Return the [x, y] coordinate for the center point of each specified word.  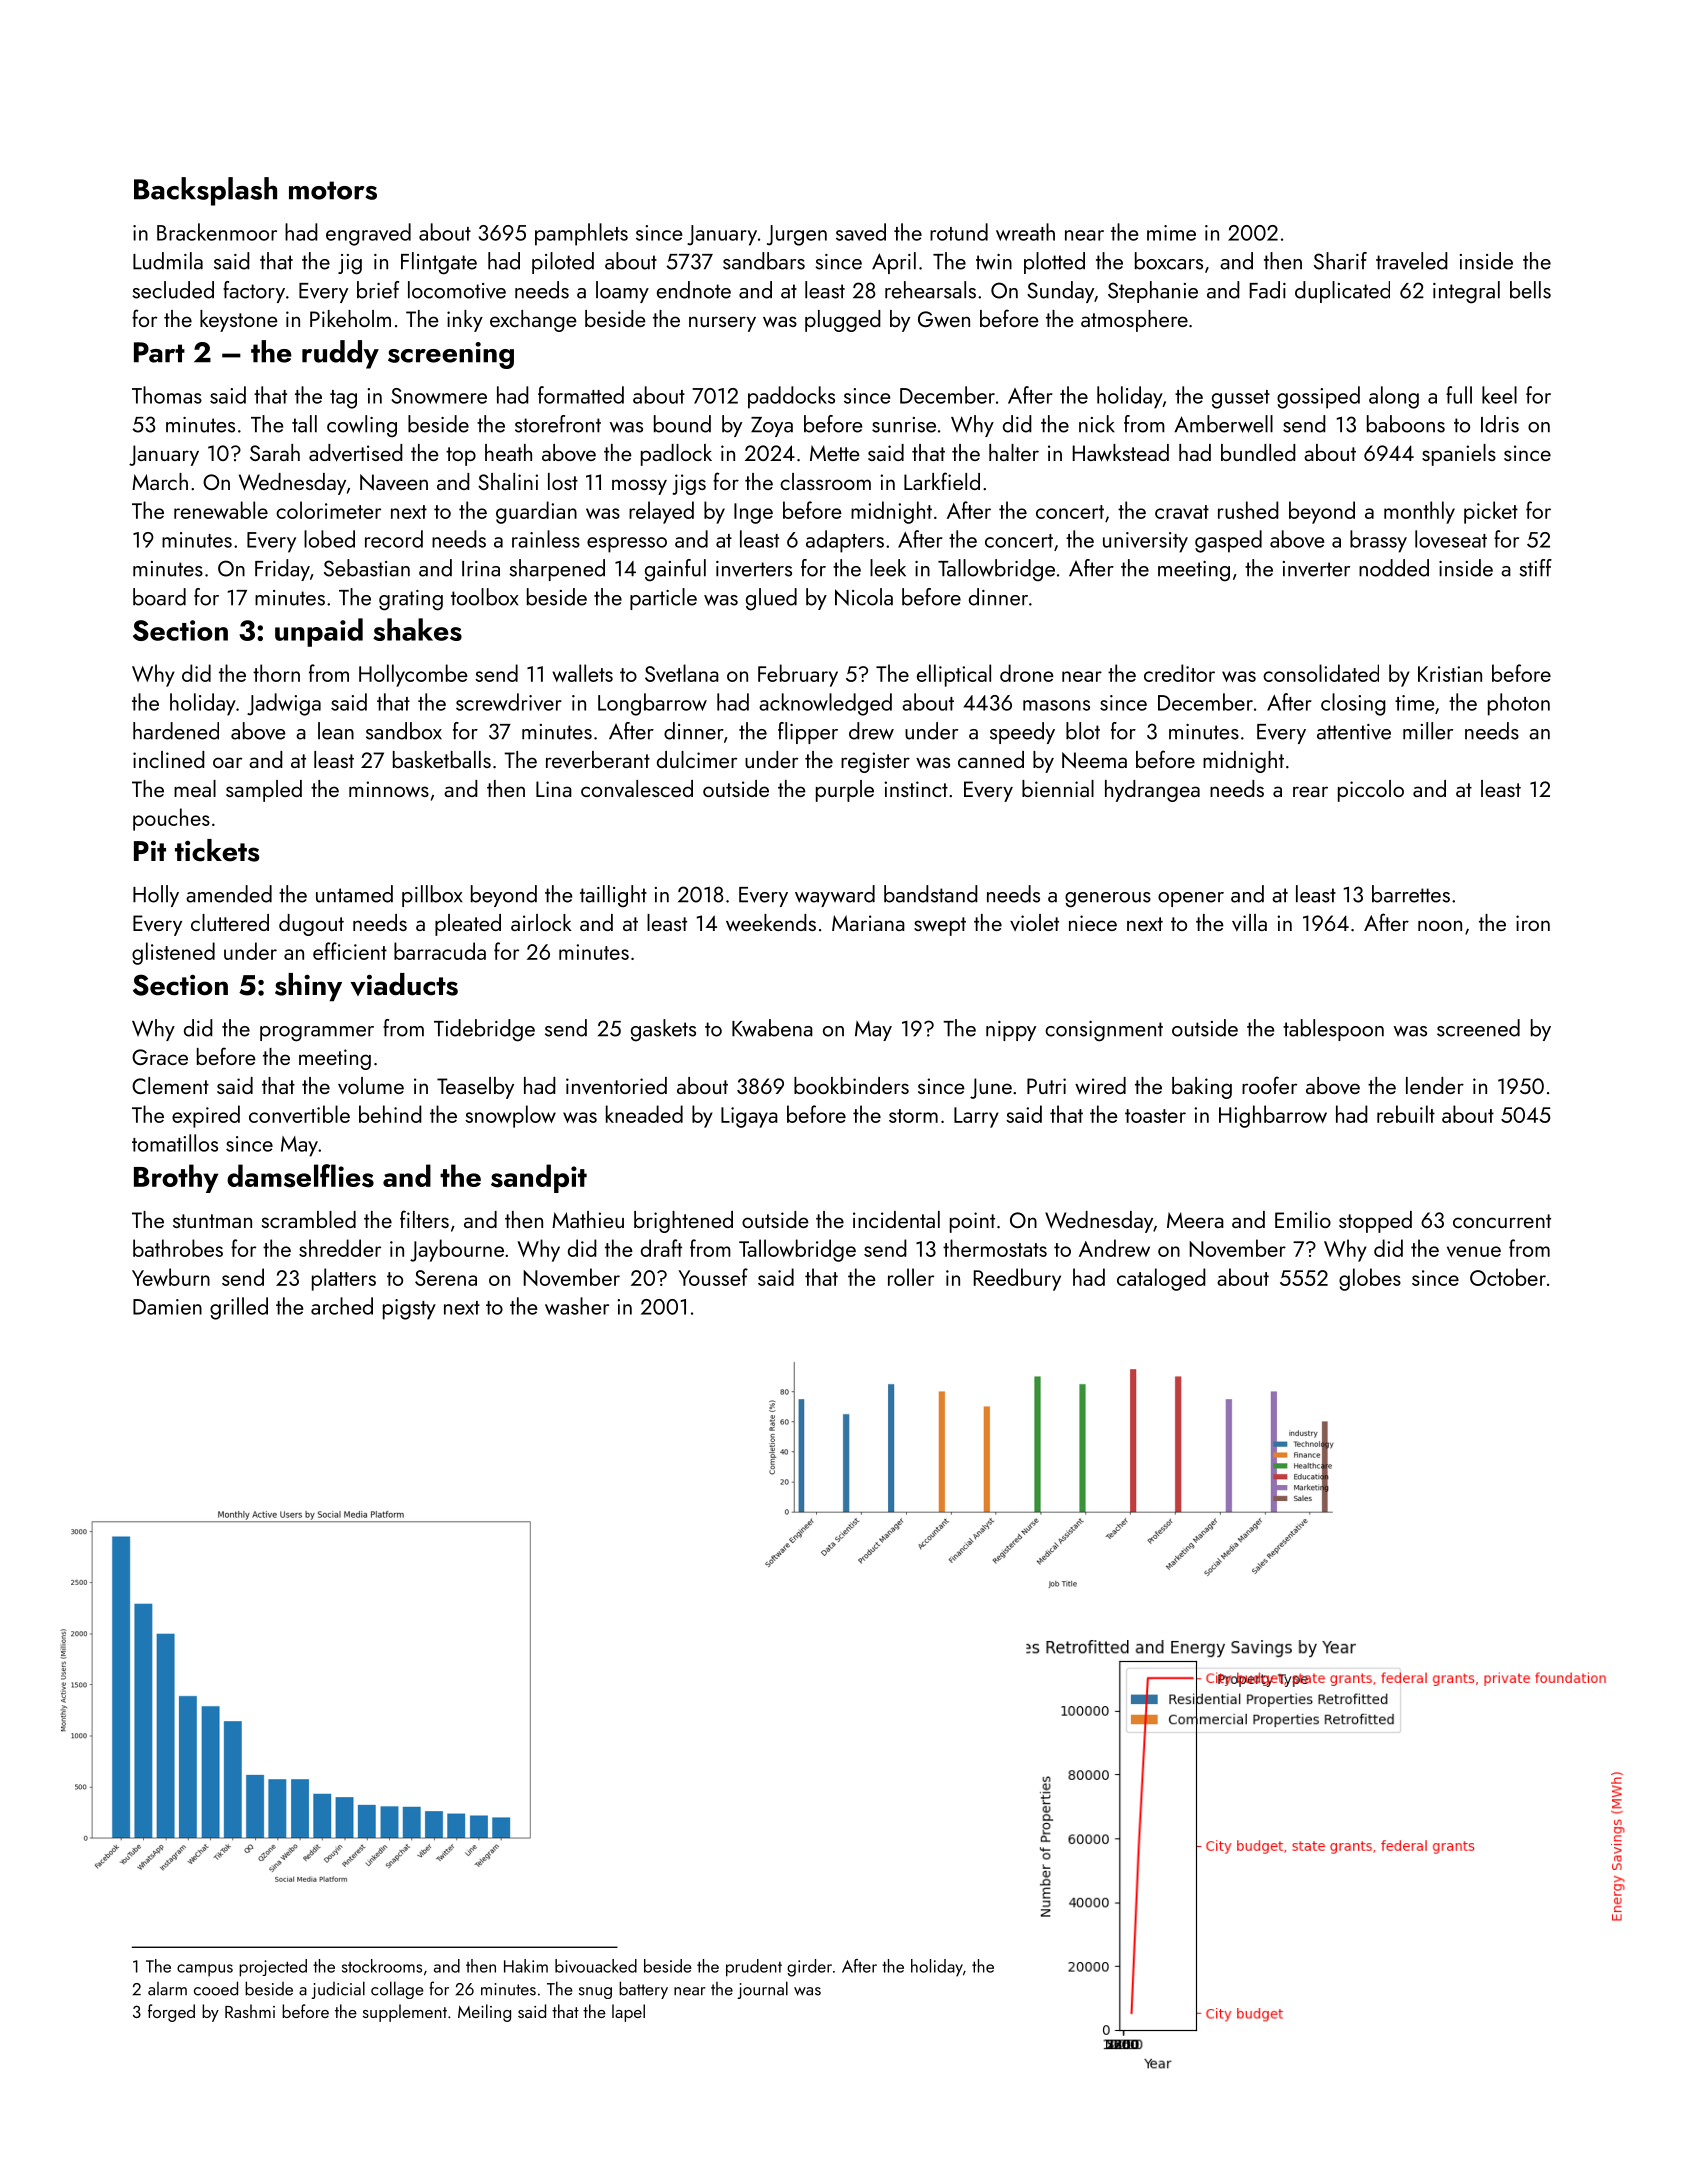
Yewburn [171, 1277]
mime [1171, 233]
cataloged [1161, 1279]
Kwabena [772, 1028]
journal [762, 1990]
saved [861, 232]
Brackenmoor [217, 232]
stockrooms [382, 1966]
